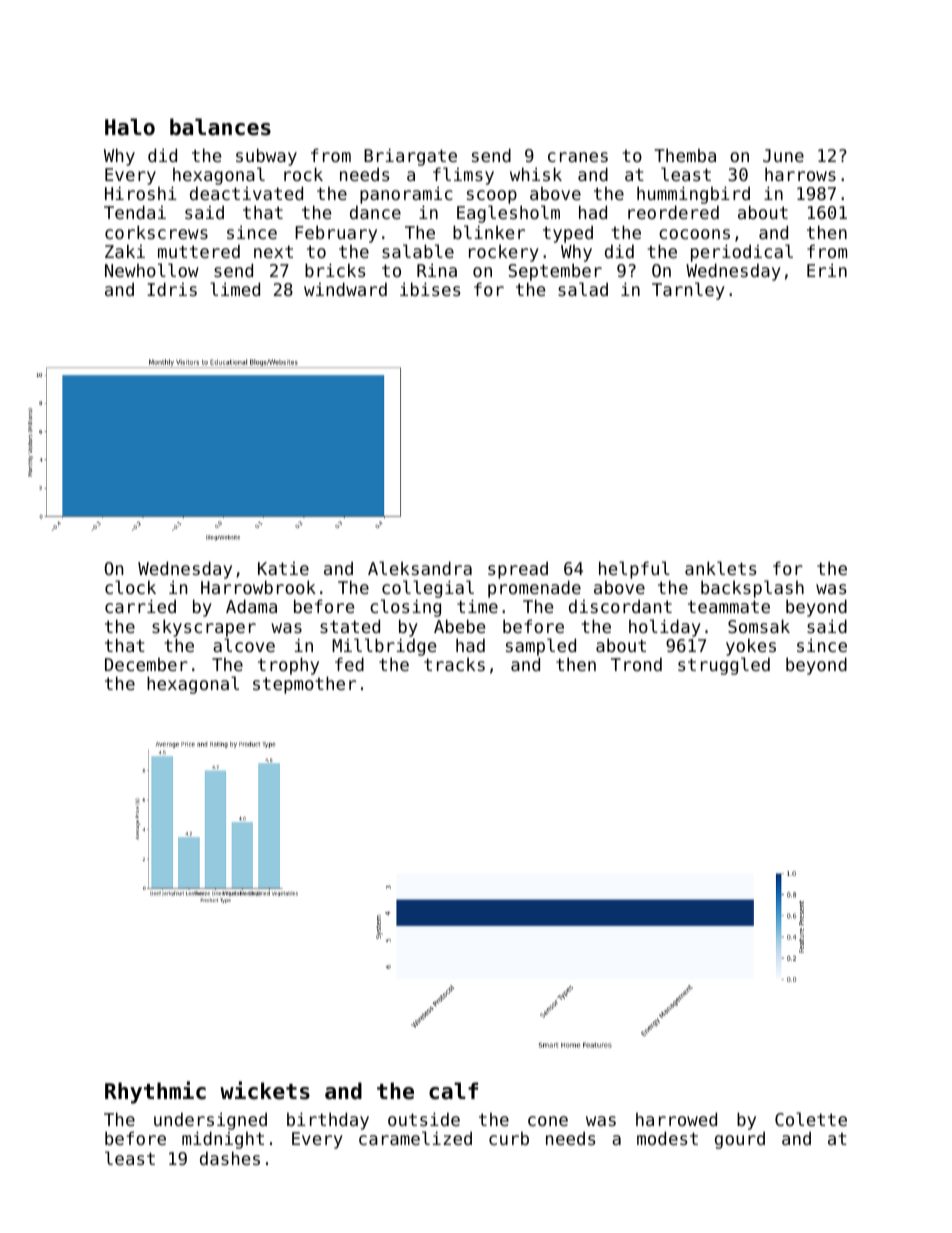 The width and height of the image is (952, 1233). What do you see at coordinates (155, 1092) in the image?
I see `Rhythmic` at bounding box center [155, 1092].
